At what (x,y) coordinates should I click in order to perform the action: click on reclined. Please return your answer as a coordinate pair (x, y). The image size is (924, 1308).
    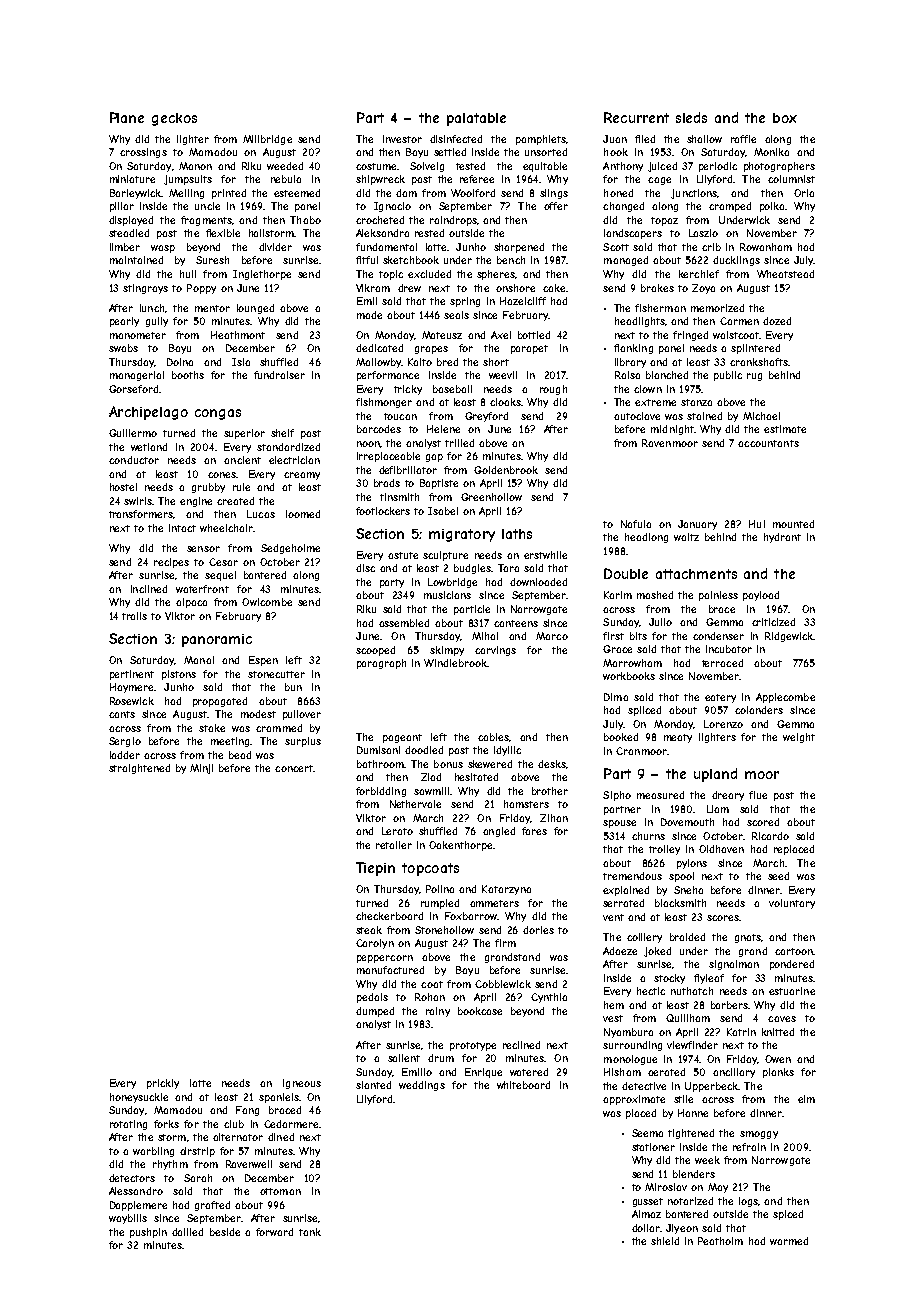
    Looking at the image, I should click on (521, 1045).
